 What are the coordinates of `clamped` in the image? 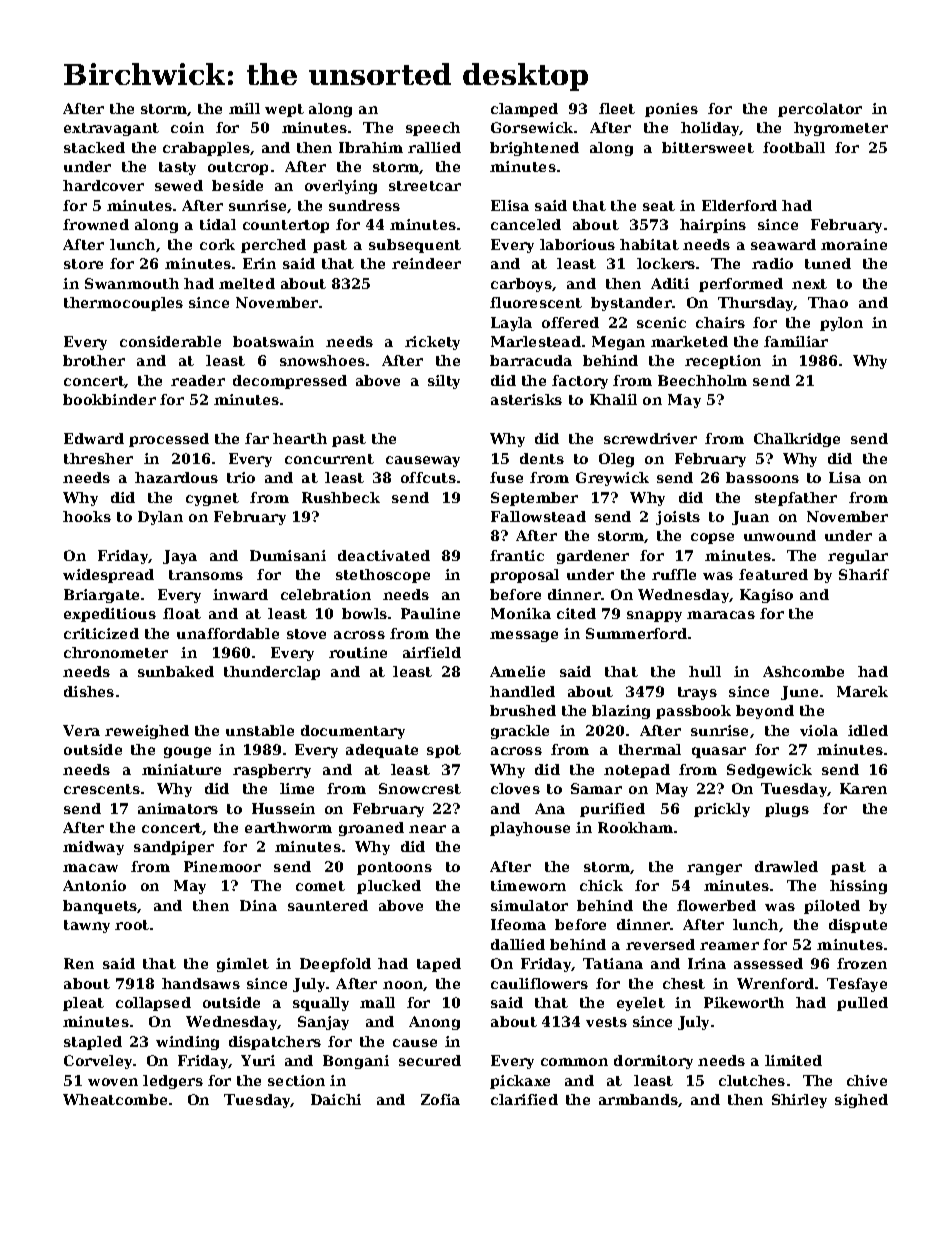 It's located at (524, 110).
